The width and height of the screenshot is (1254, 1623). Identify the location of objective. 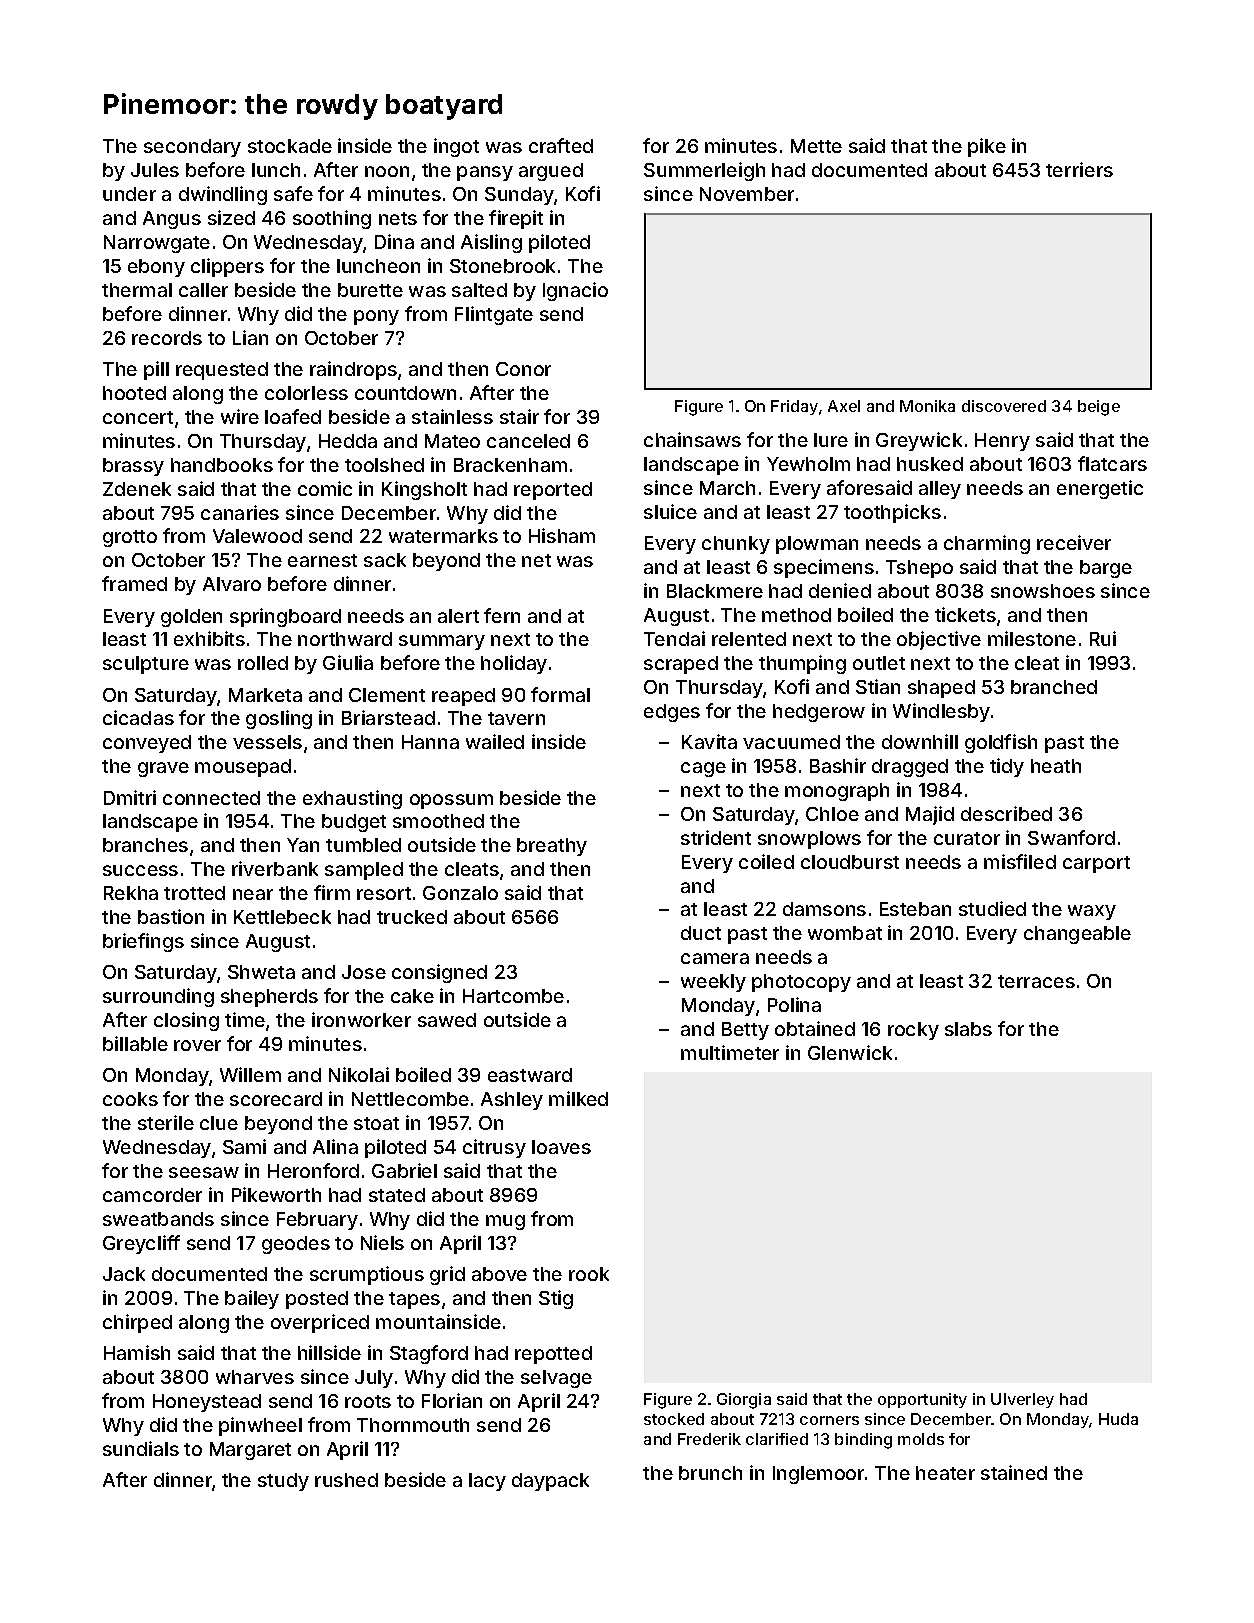
(939, 640).
